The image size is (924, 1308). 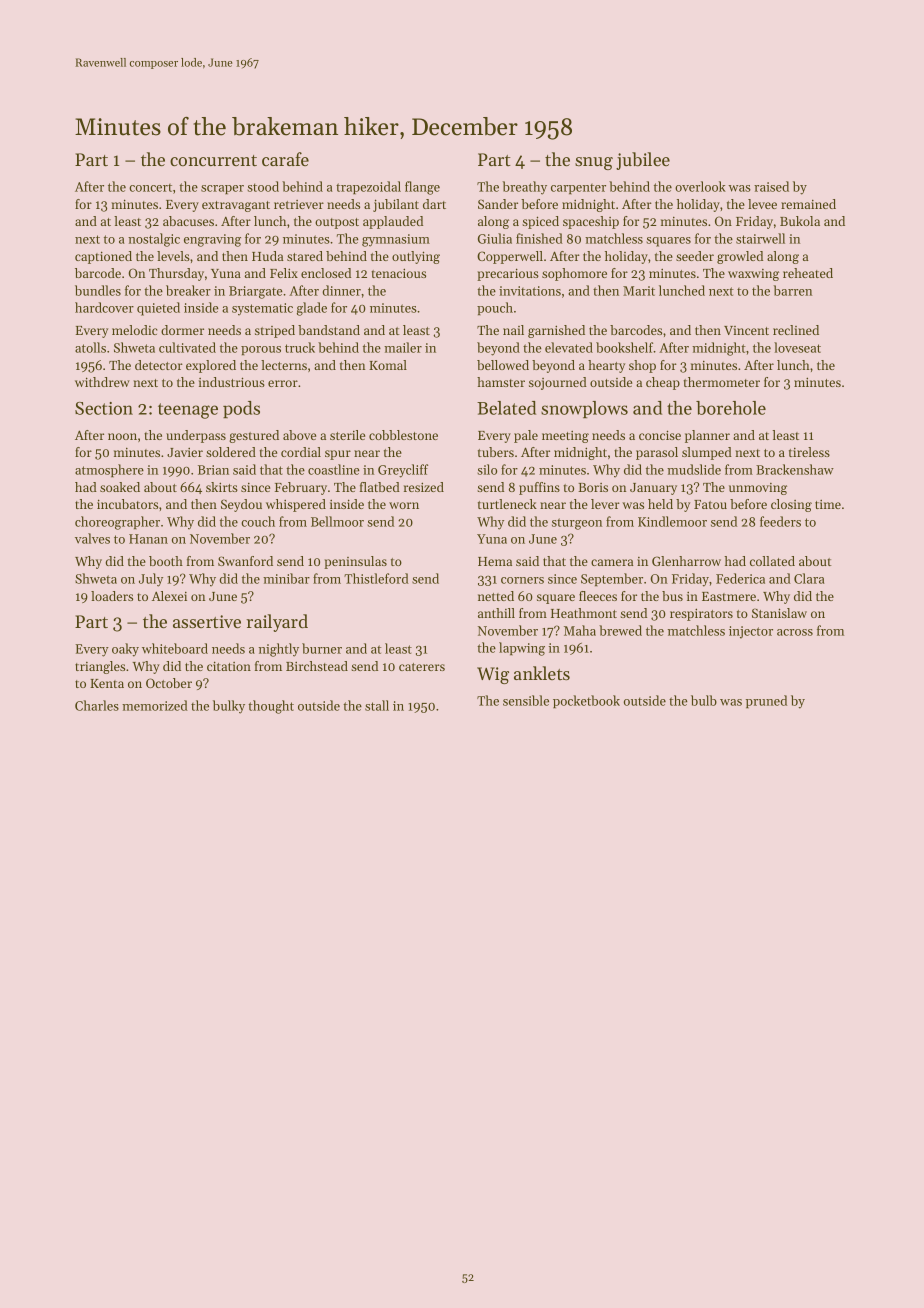 What do you see at coordinates (594, 163) in the page?
I see `snug` at bounding box center [594, 163].
